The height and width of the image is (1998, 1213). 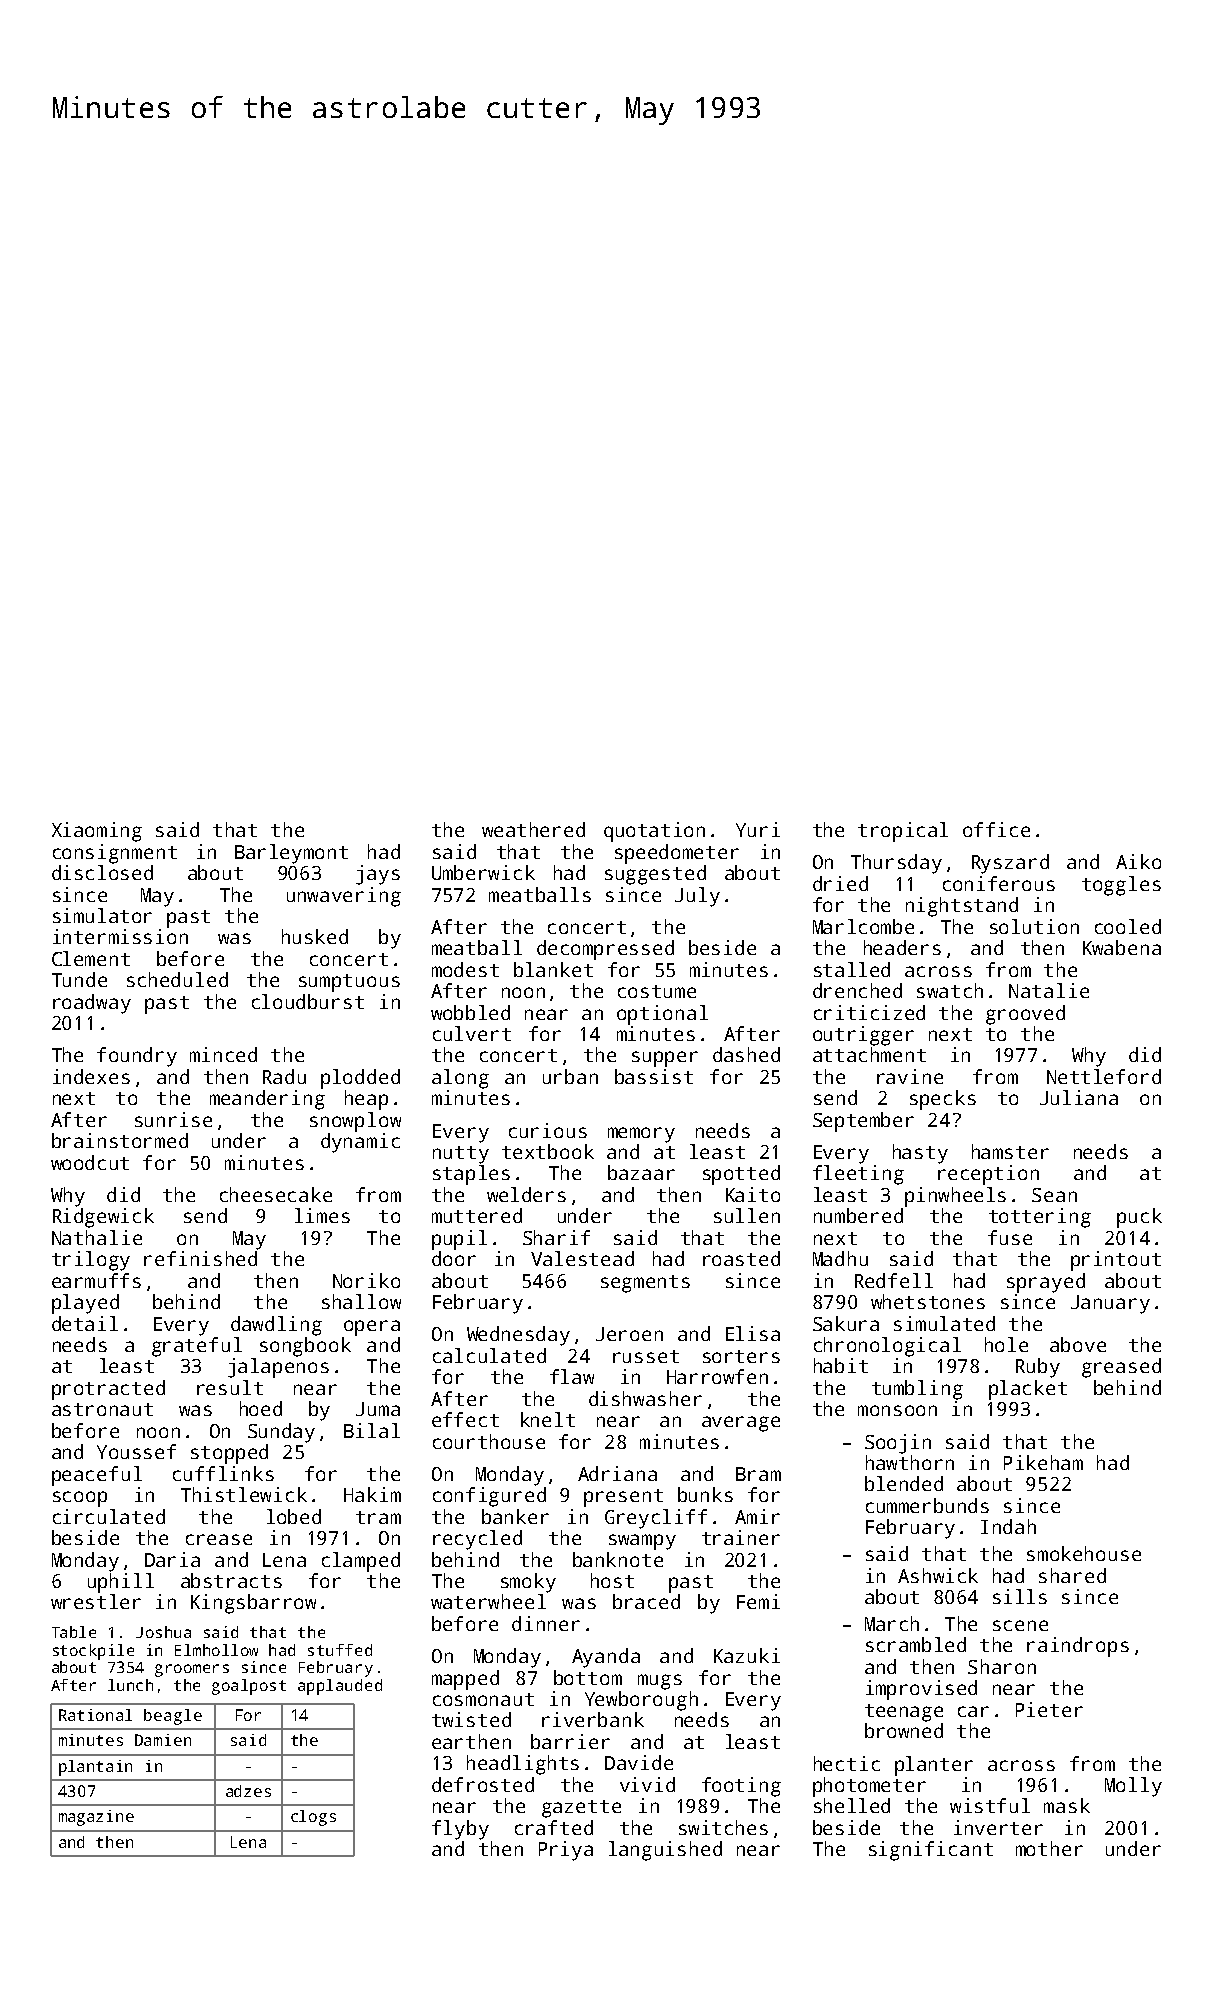 What do you see at coordinates (996, 829) in the image?
I see `office` at bounding box center [996, 829].
